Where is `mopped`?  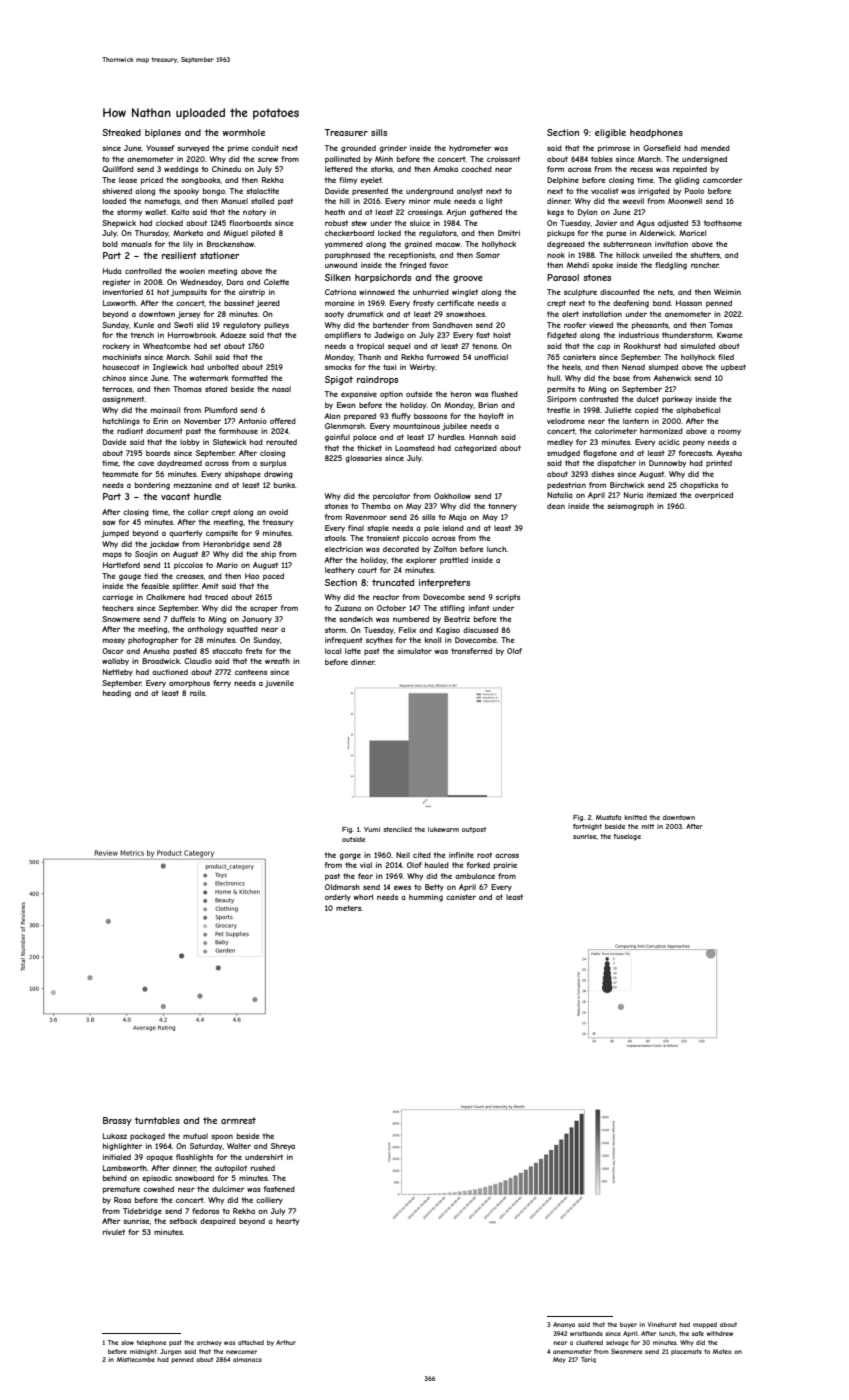 mopped is located at coordinates (705, 1325).
